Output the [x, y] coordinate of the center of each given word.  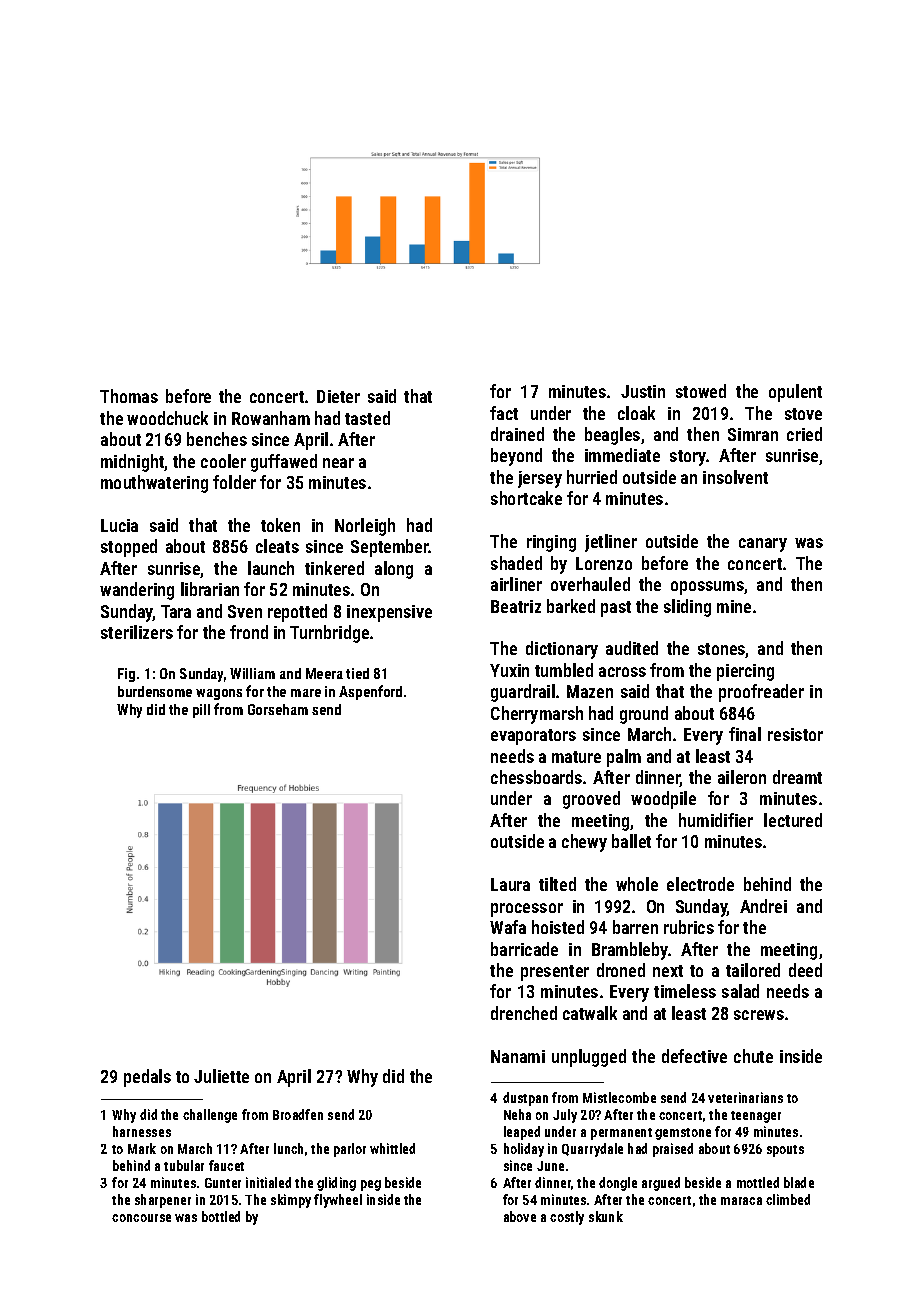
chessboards [536, 777]
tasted [367, 418]
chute [753, 1056]
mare [306, 693]
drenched [524, 1013]
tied [357, 673]
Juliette [221, 1076]
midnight [133, 463]
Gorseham [278, 709]
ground [644, 715]
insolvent [735, 477]
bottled [221, 1216]
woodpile [663, 800]
